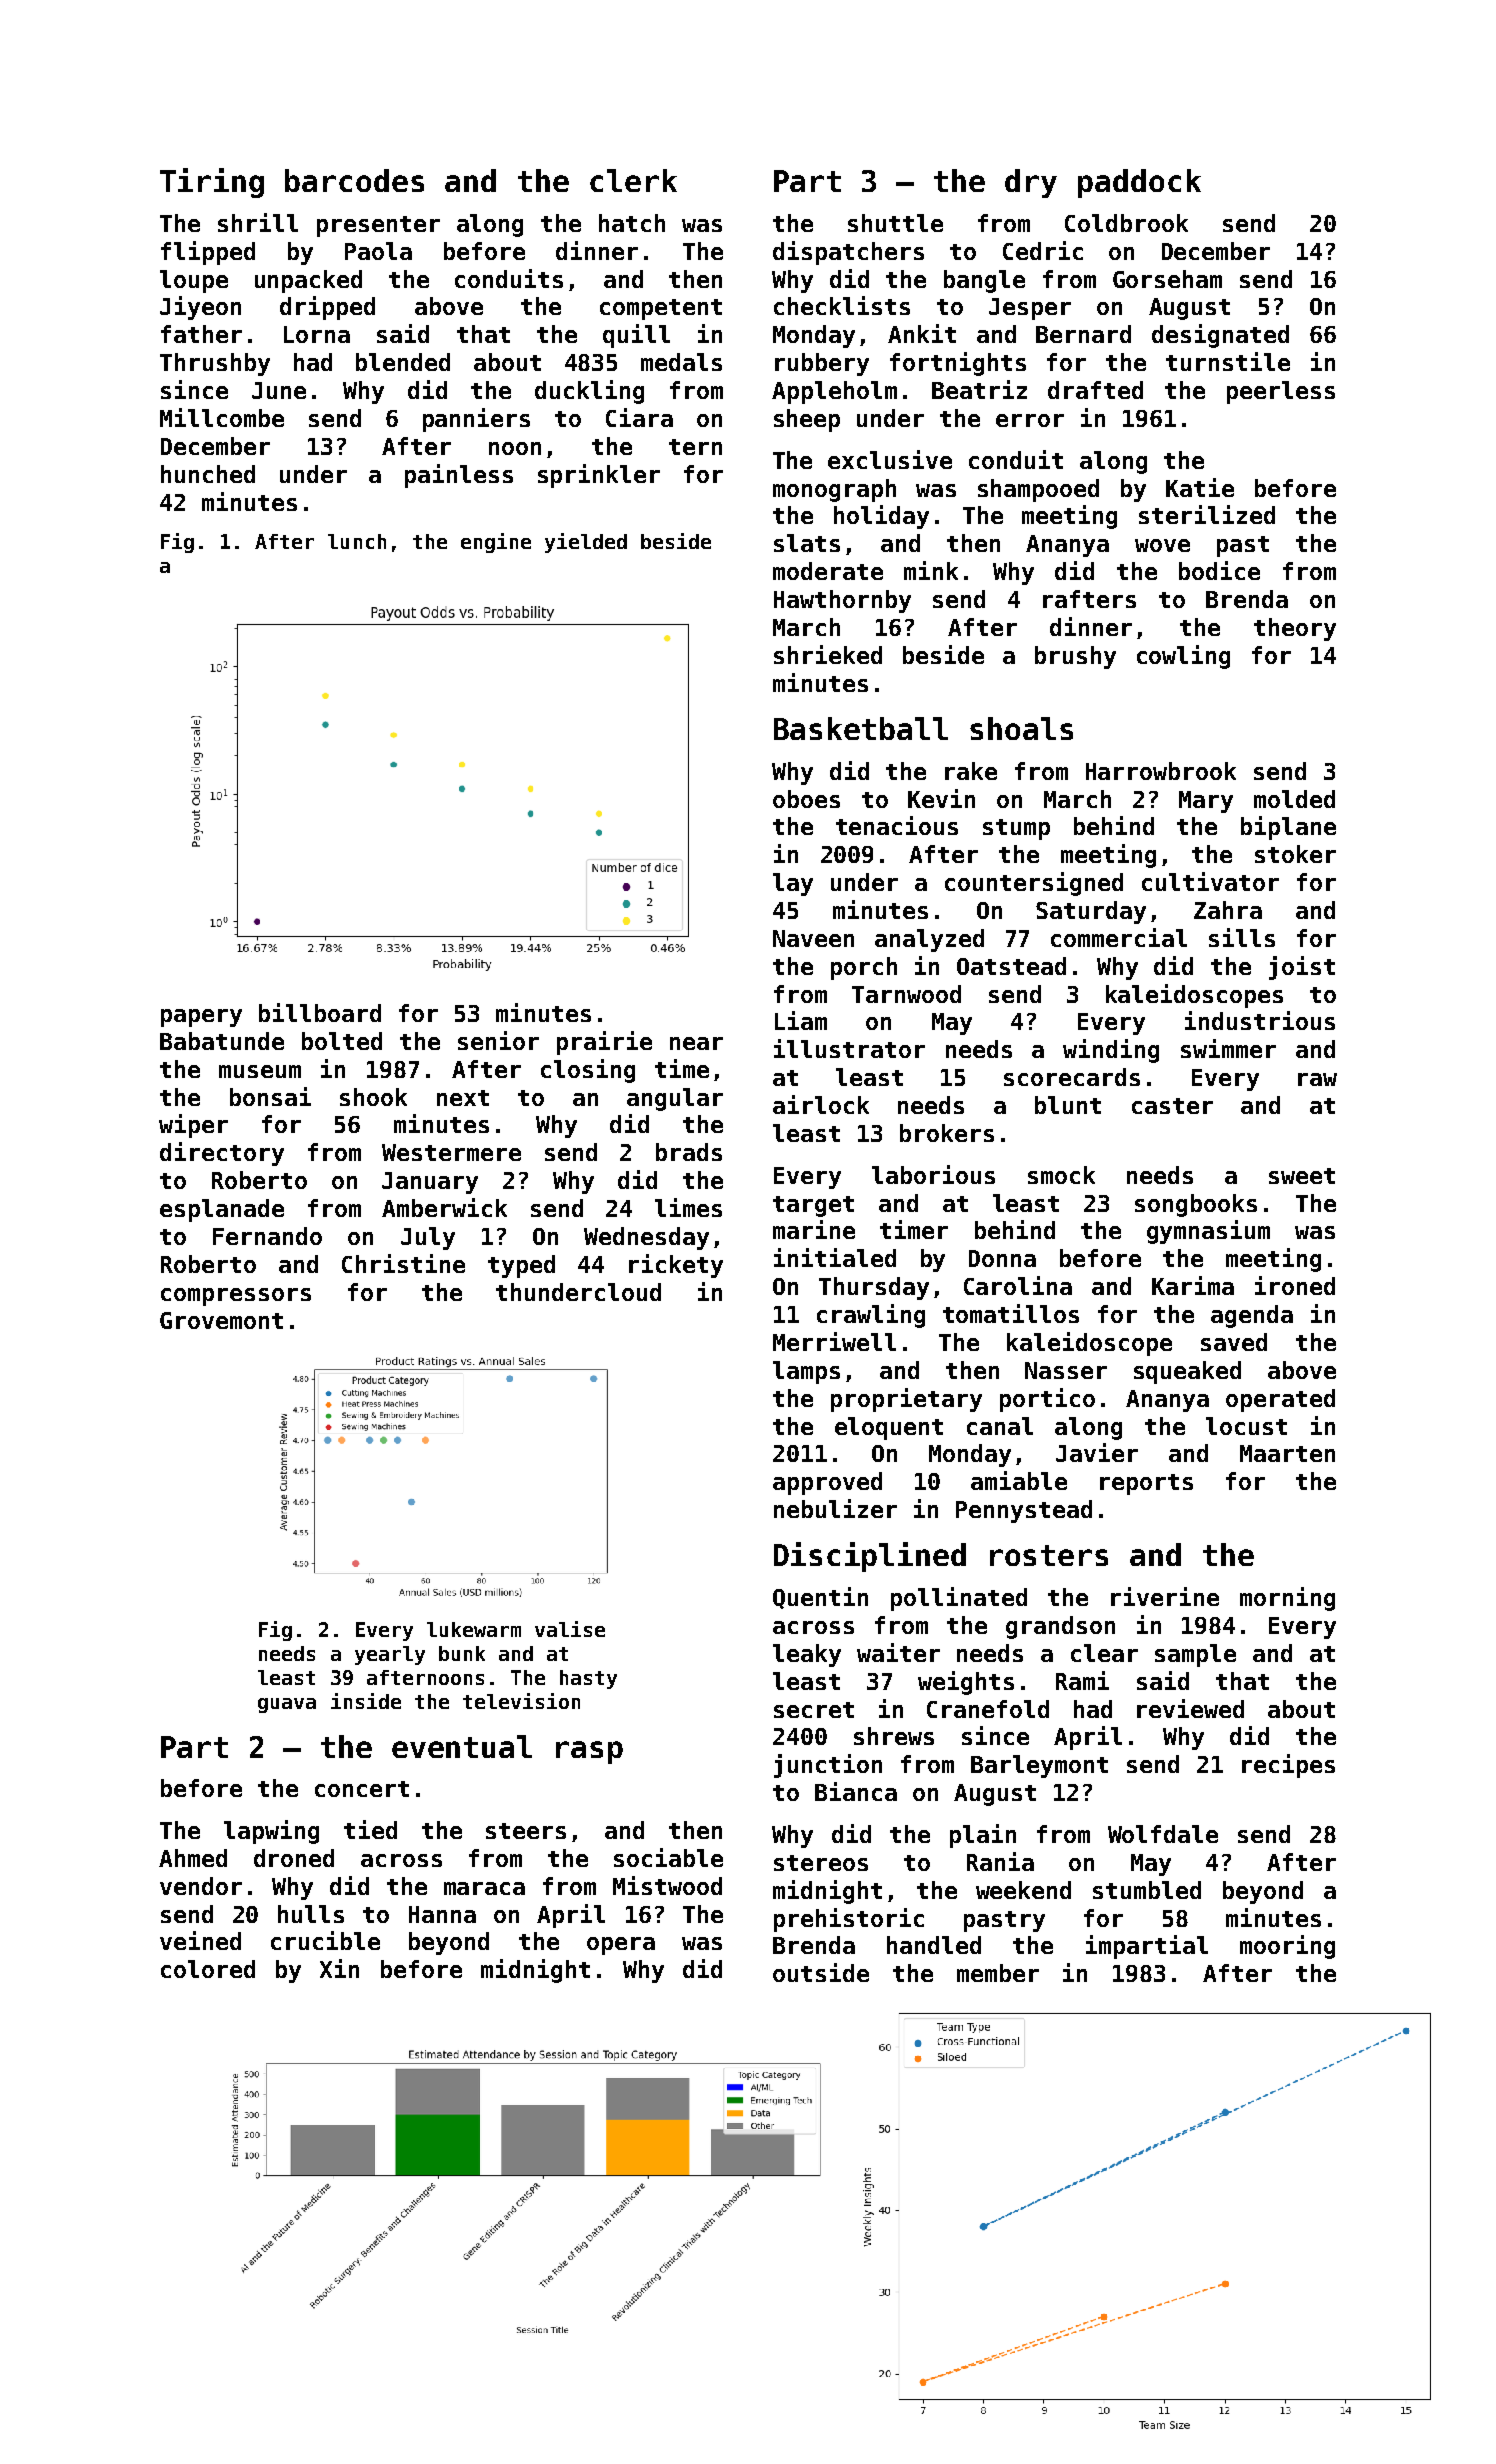  I want to click on mooring, so click(1287, 1947).
